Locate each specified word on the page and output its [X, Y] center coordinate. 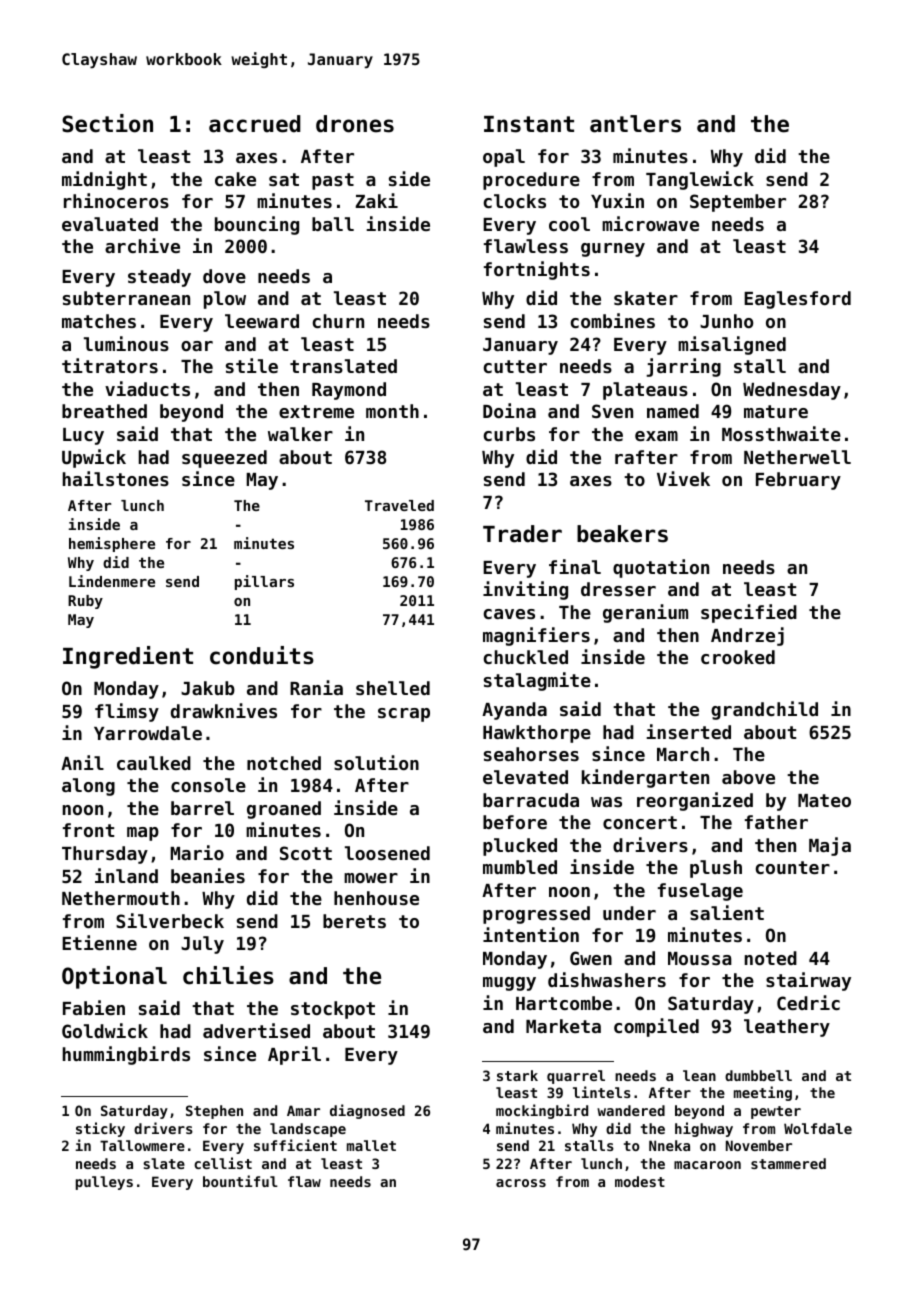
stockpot [333, 1010]
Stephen [214, 1112]
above [748, 777]
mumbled [520, 867]
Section [107, 123]
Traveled [399, 505]
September [738, 203]
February [798, 481]
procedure [531, 181]
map [143, 834]
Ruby [85, 602]
